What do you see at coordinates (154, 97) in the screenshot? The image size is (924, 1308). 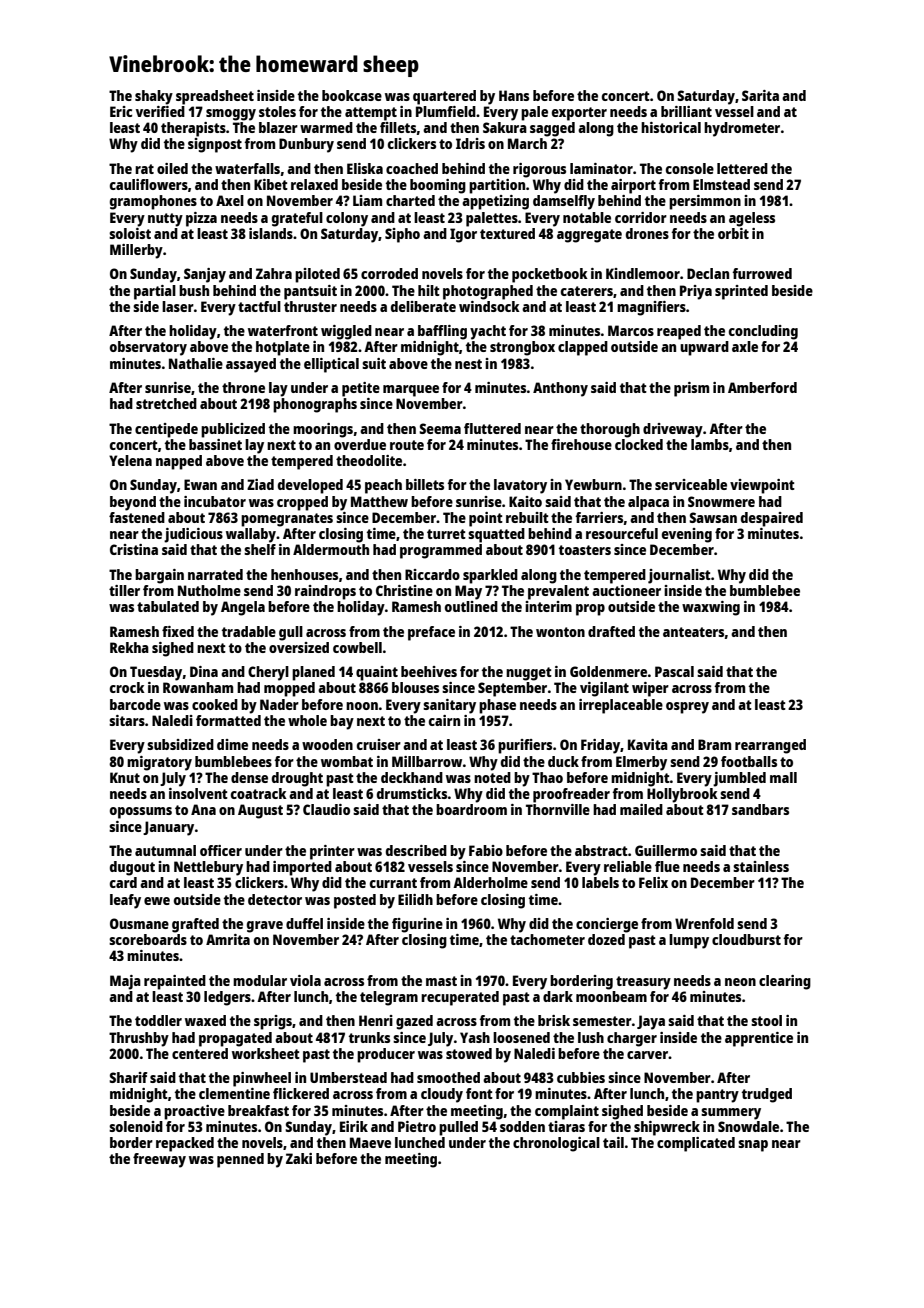 I see `shaky` at bounding box center [154, 97].
